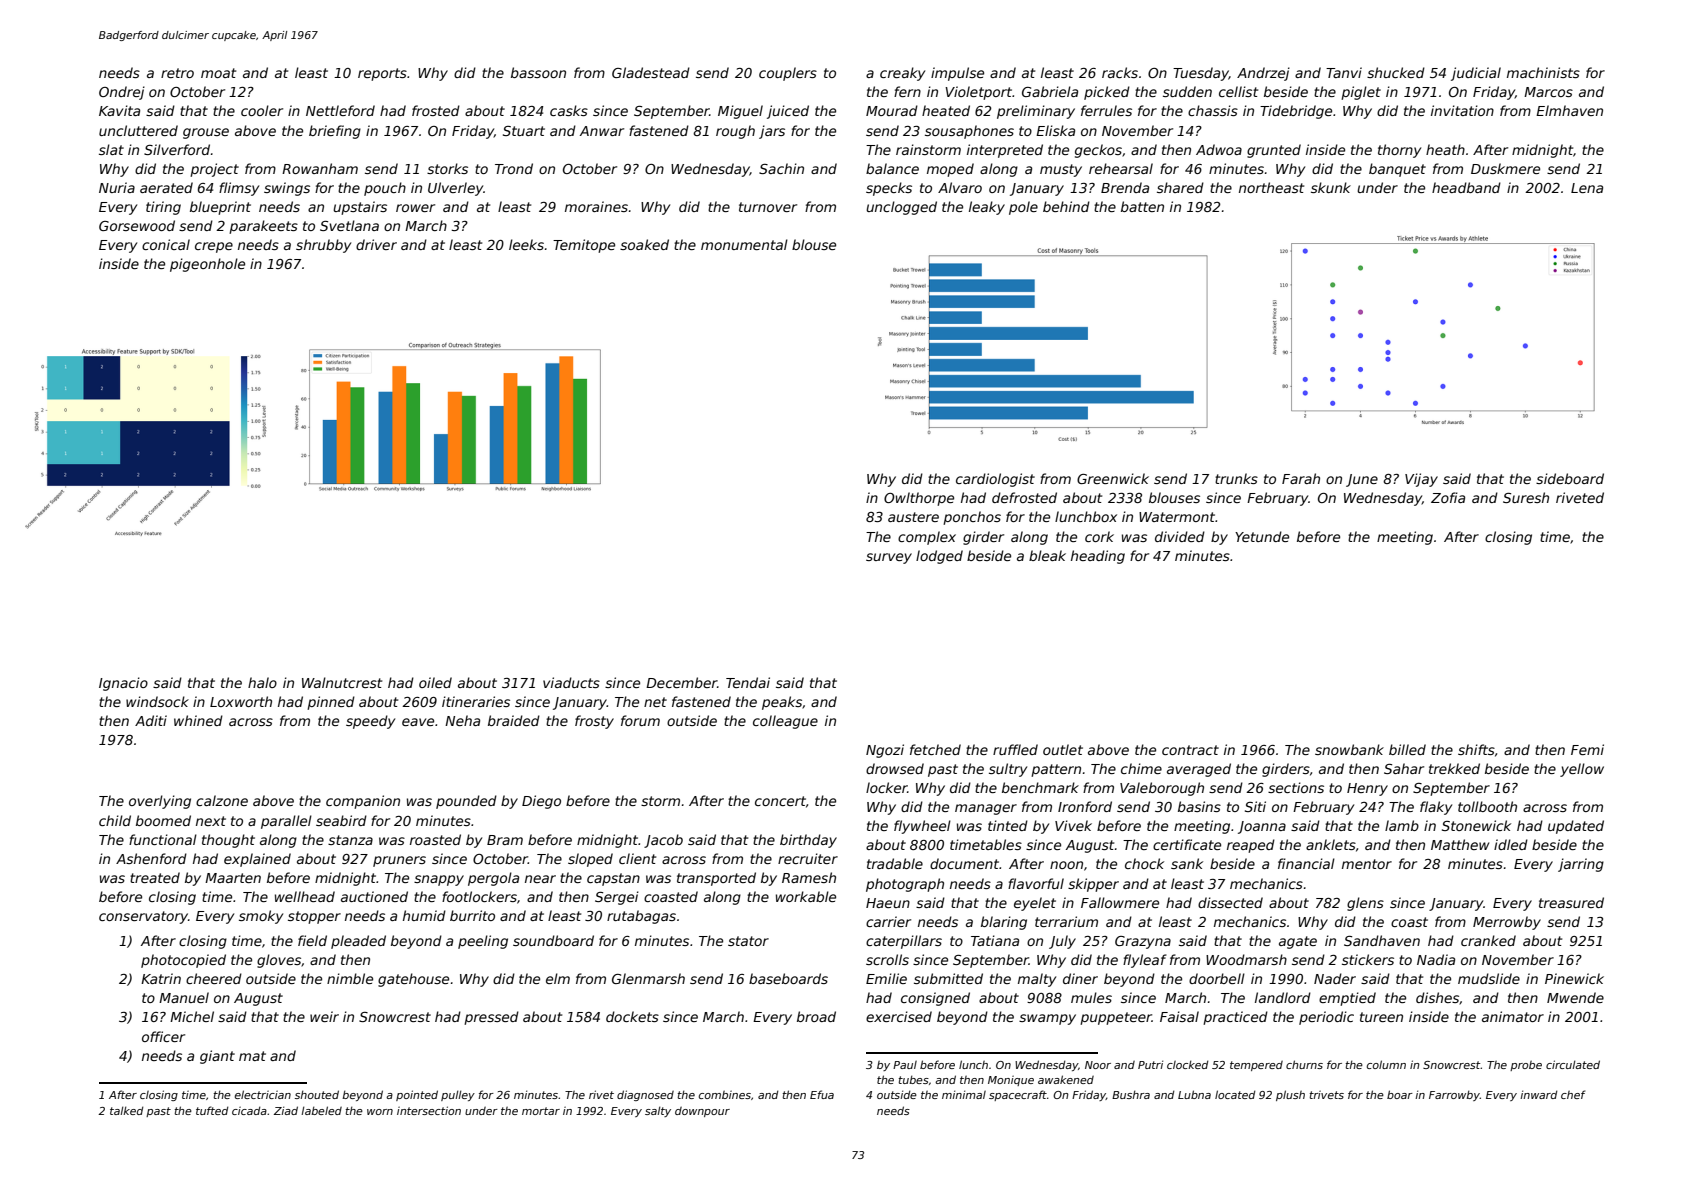 This screenshot has width=1703, height=1204. I want to click on juiced, so click(788, 112).
